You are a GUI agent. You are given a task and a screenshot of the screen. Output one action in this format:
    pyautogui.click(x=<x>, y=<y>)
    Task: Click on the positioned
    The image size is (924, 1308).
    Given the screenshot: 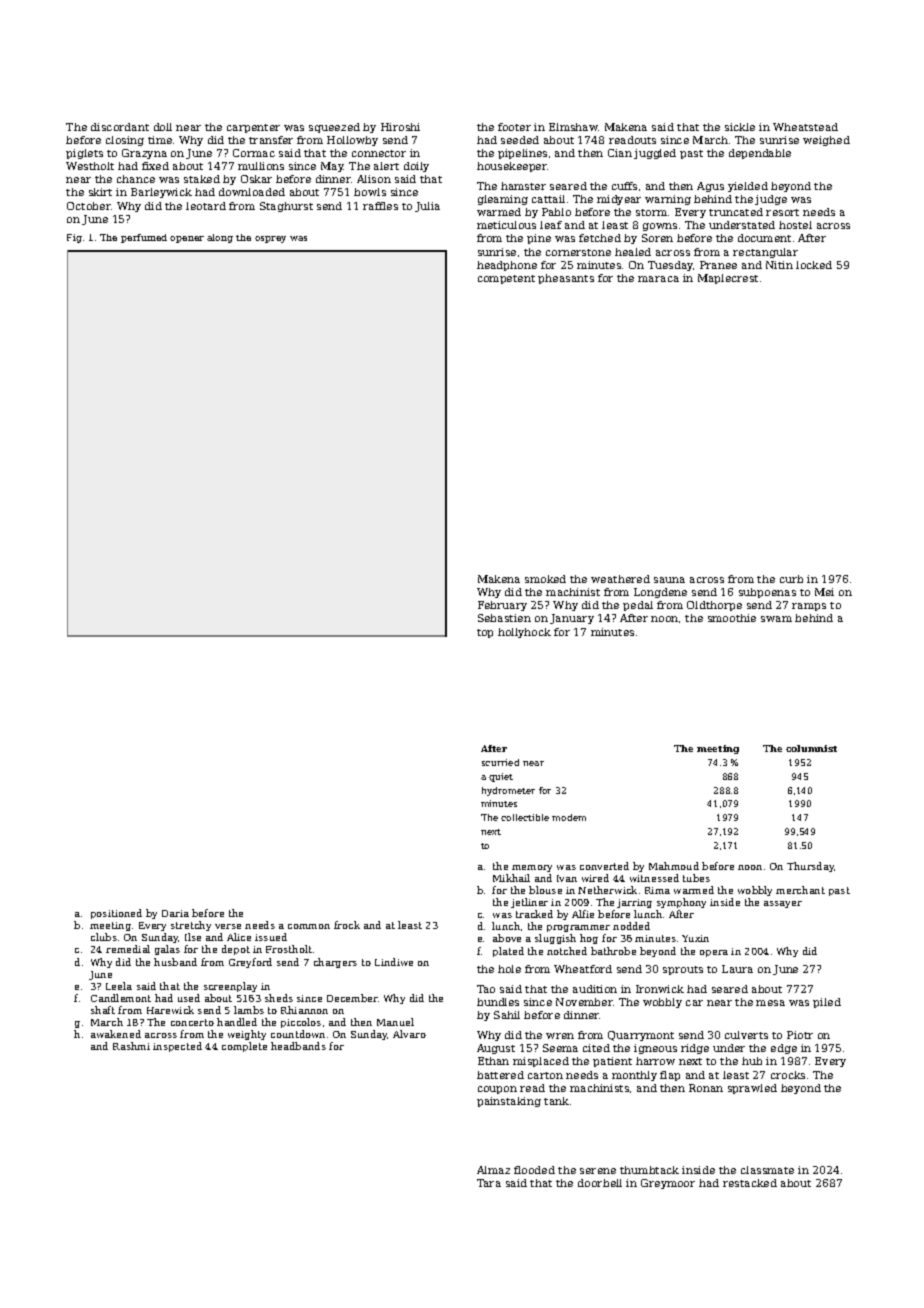 What is the action you would take?
    pyautogui.click(x=116, y=914)
